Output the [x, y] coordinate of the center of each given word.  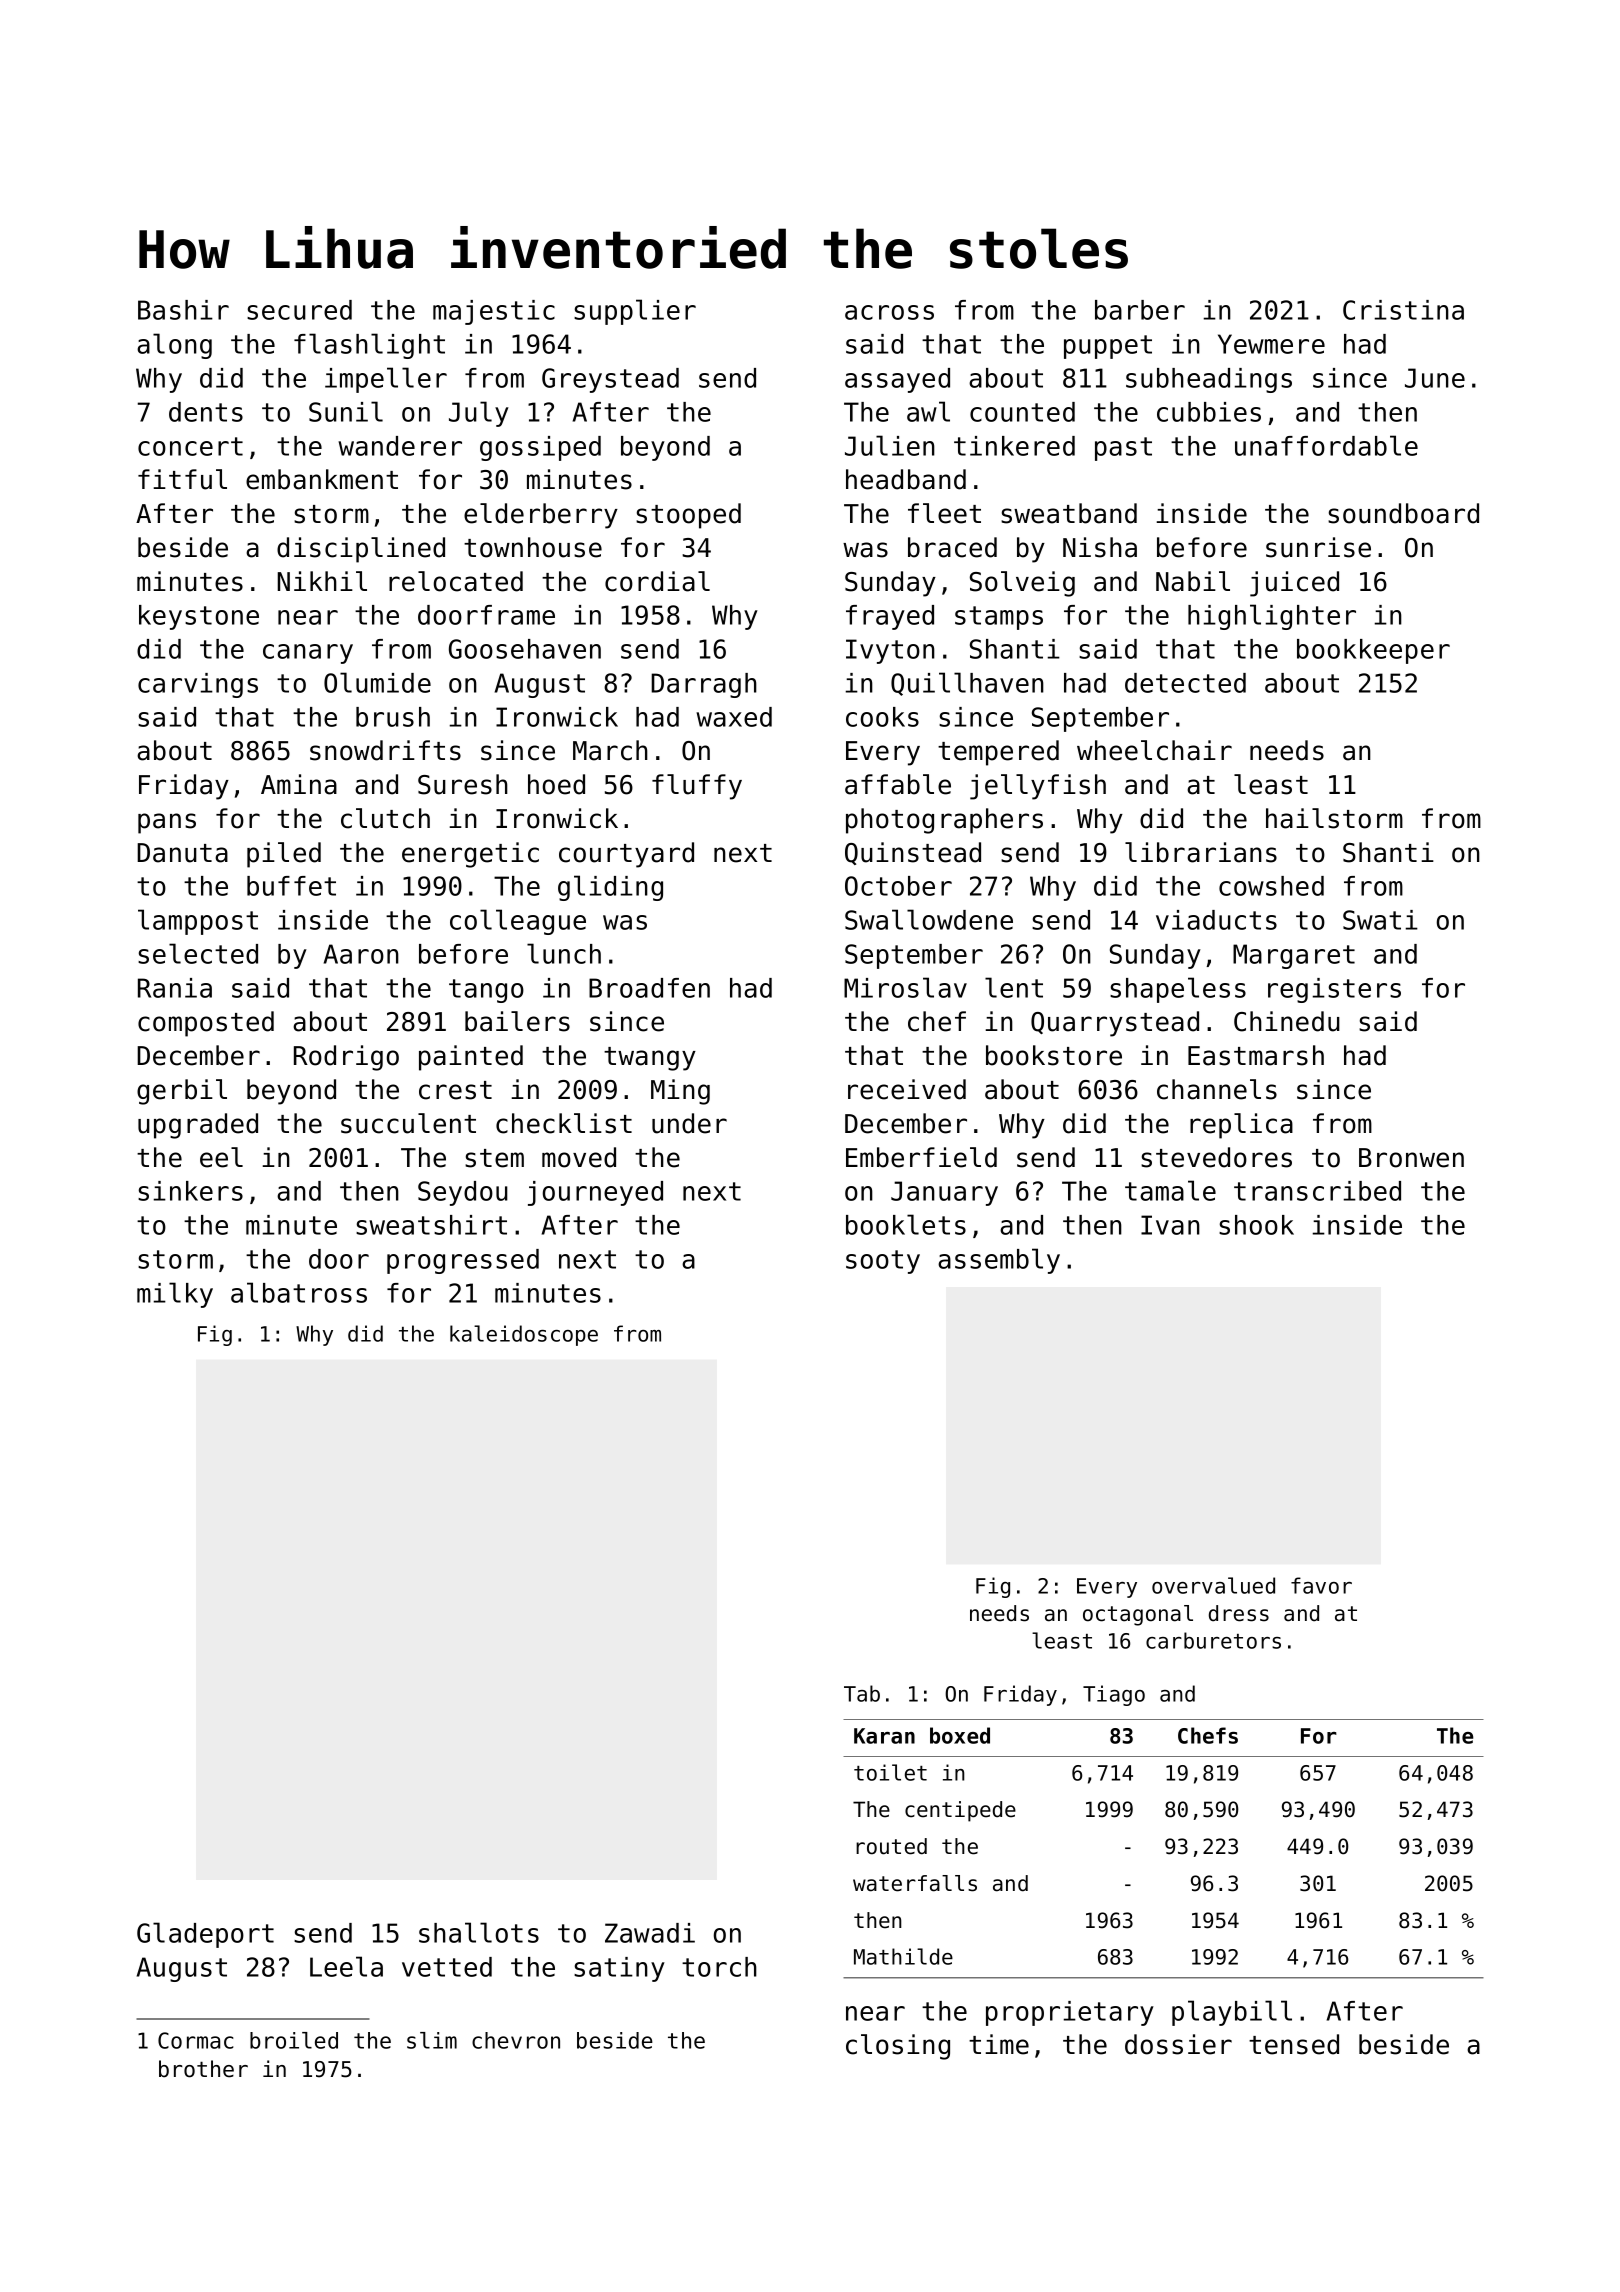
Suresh [463, 784]
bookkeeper [1373, 651]
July [479, 414]
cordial [657, 581]
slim [432, 2040]
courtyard [626, 855]
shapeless [1178, 990]
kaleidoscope [524, 1335]
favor [1321, 1585]
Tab [862, 1693]
